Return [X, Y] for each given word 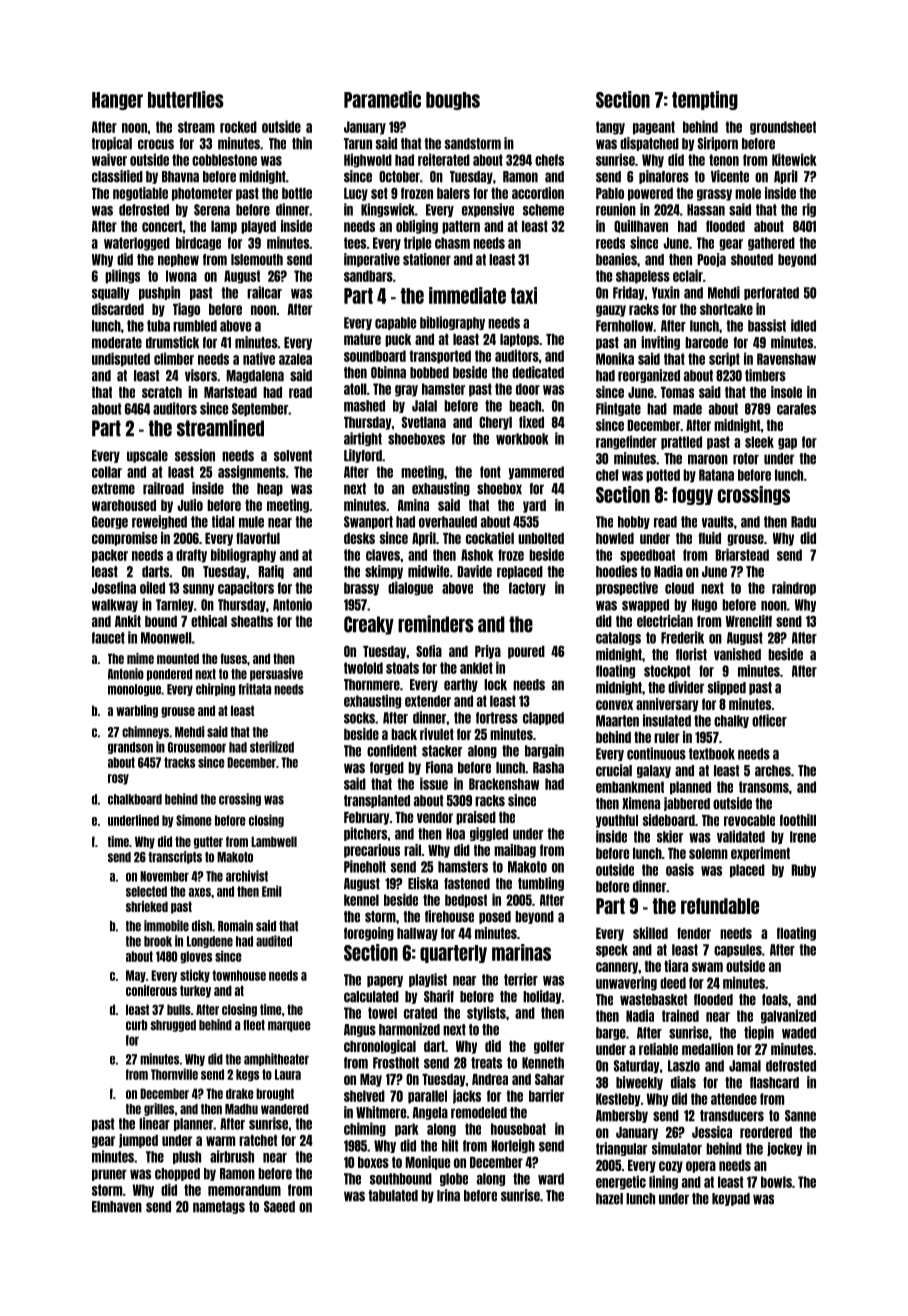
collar [107, 472]
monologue [134, 690]
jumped [138, 1141]
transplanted [377, 801]
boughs [453, 101]
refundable [720, 906]
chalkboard [135, 799]
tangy [610, 128]
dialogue [410, 588]
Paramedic [382, 99]
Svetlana [424, 422]
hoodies [616, 571]
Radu [803, 522]
